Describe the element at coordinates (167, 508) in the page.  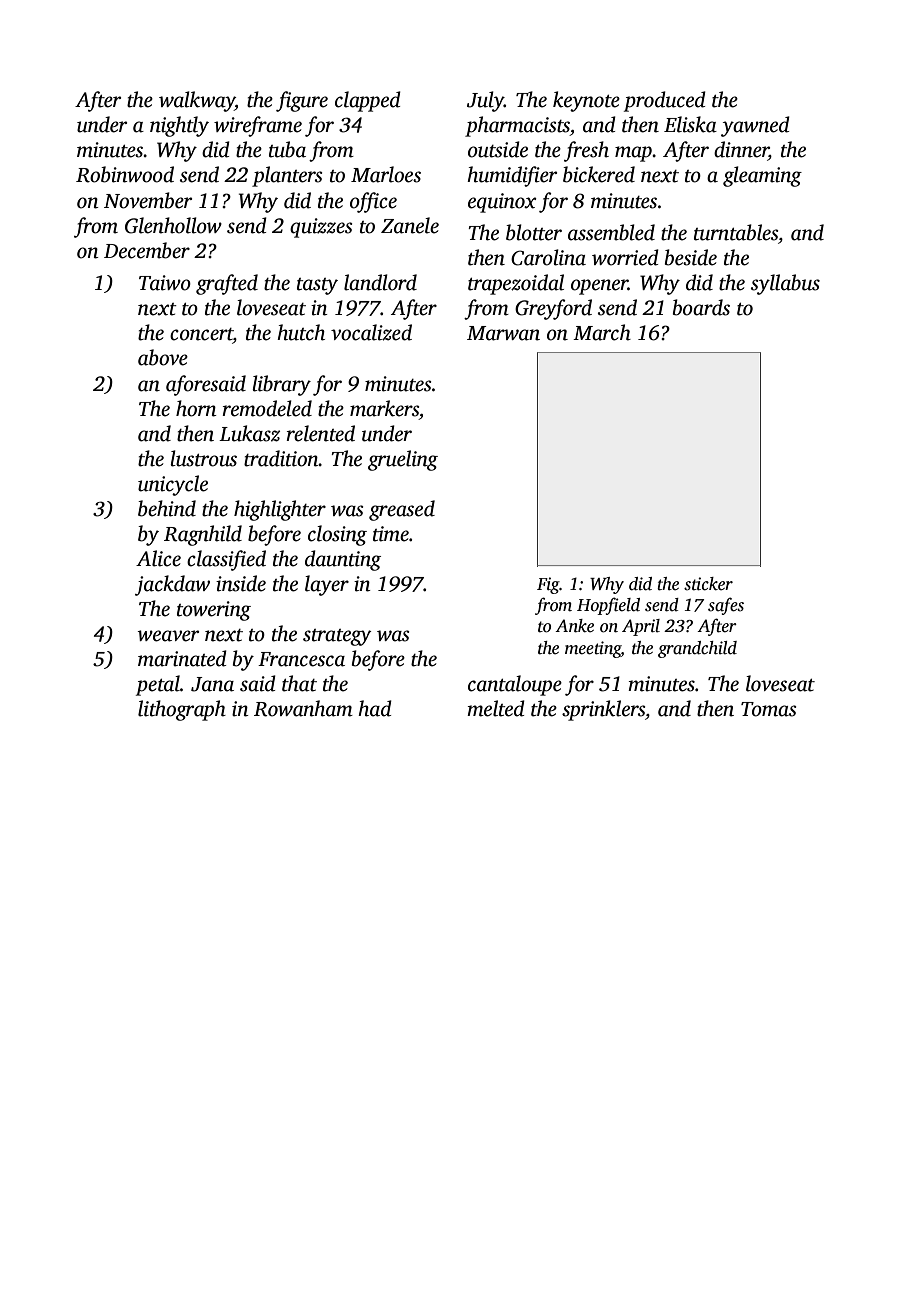
I see `behind` at that location.
